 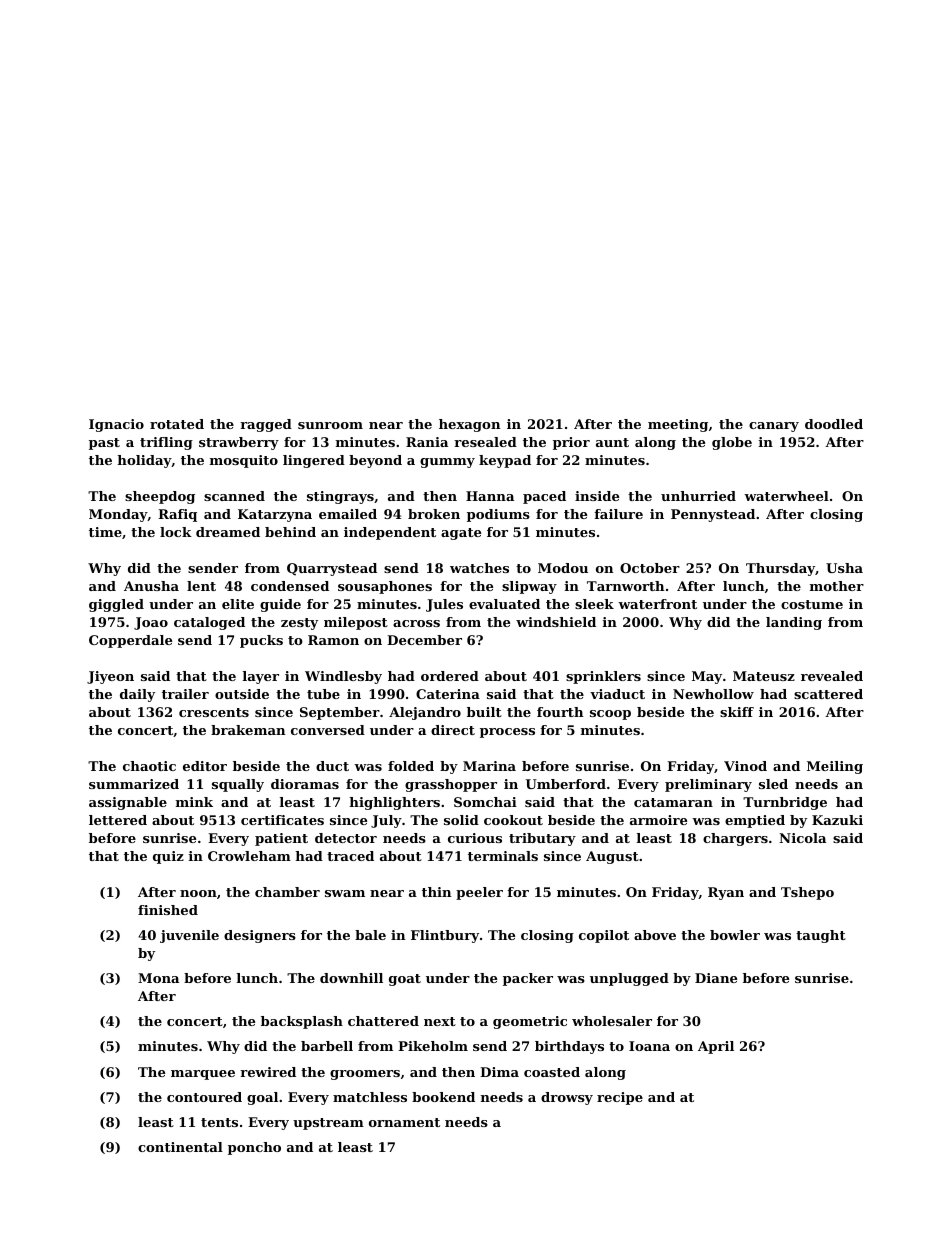 What do you see at coordinates (254, 1148) in the image?
I see `poncho` at bounding box center [254, 1148].
